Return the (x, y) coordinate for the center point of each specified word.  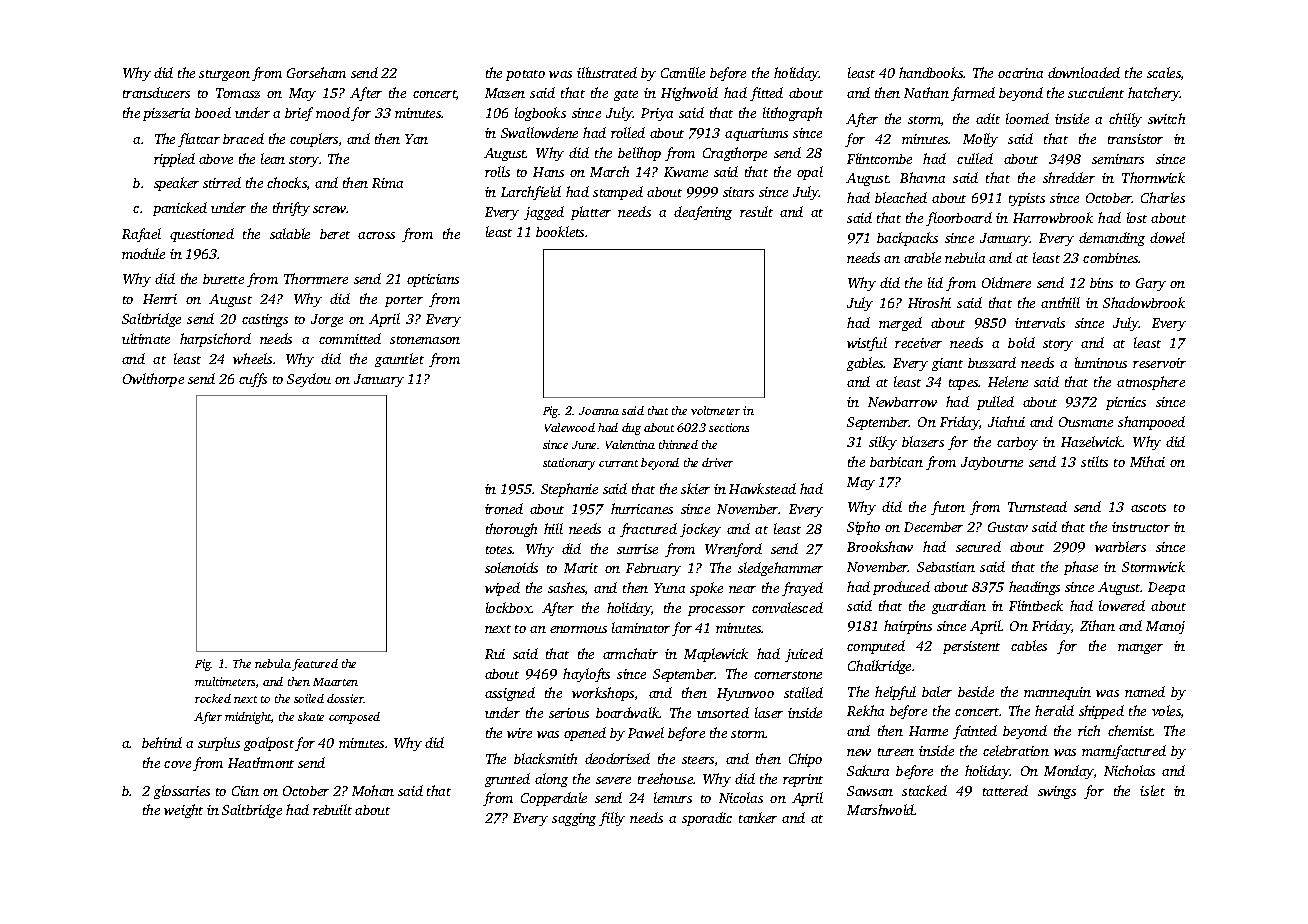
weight (183, 811)
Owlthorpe (153, 380)
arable (922, 257)
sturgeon (224, 75)
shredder (1069, 177)
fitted (766, 94)
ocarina (1020, 73)
